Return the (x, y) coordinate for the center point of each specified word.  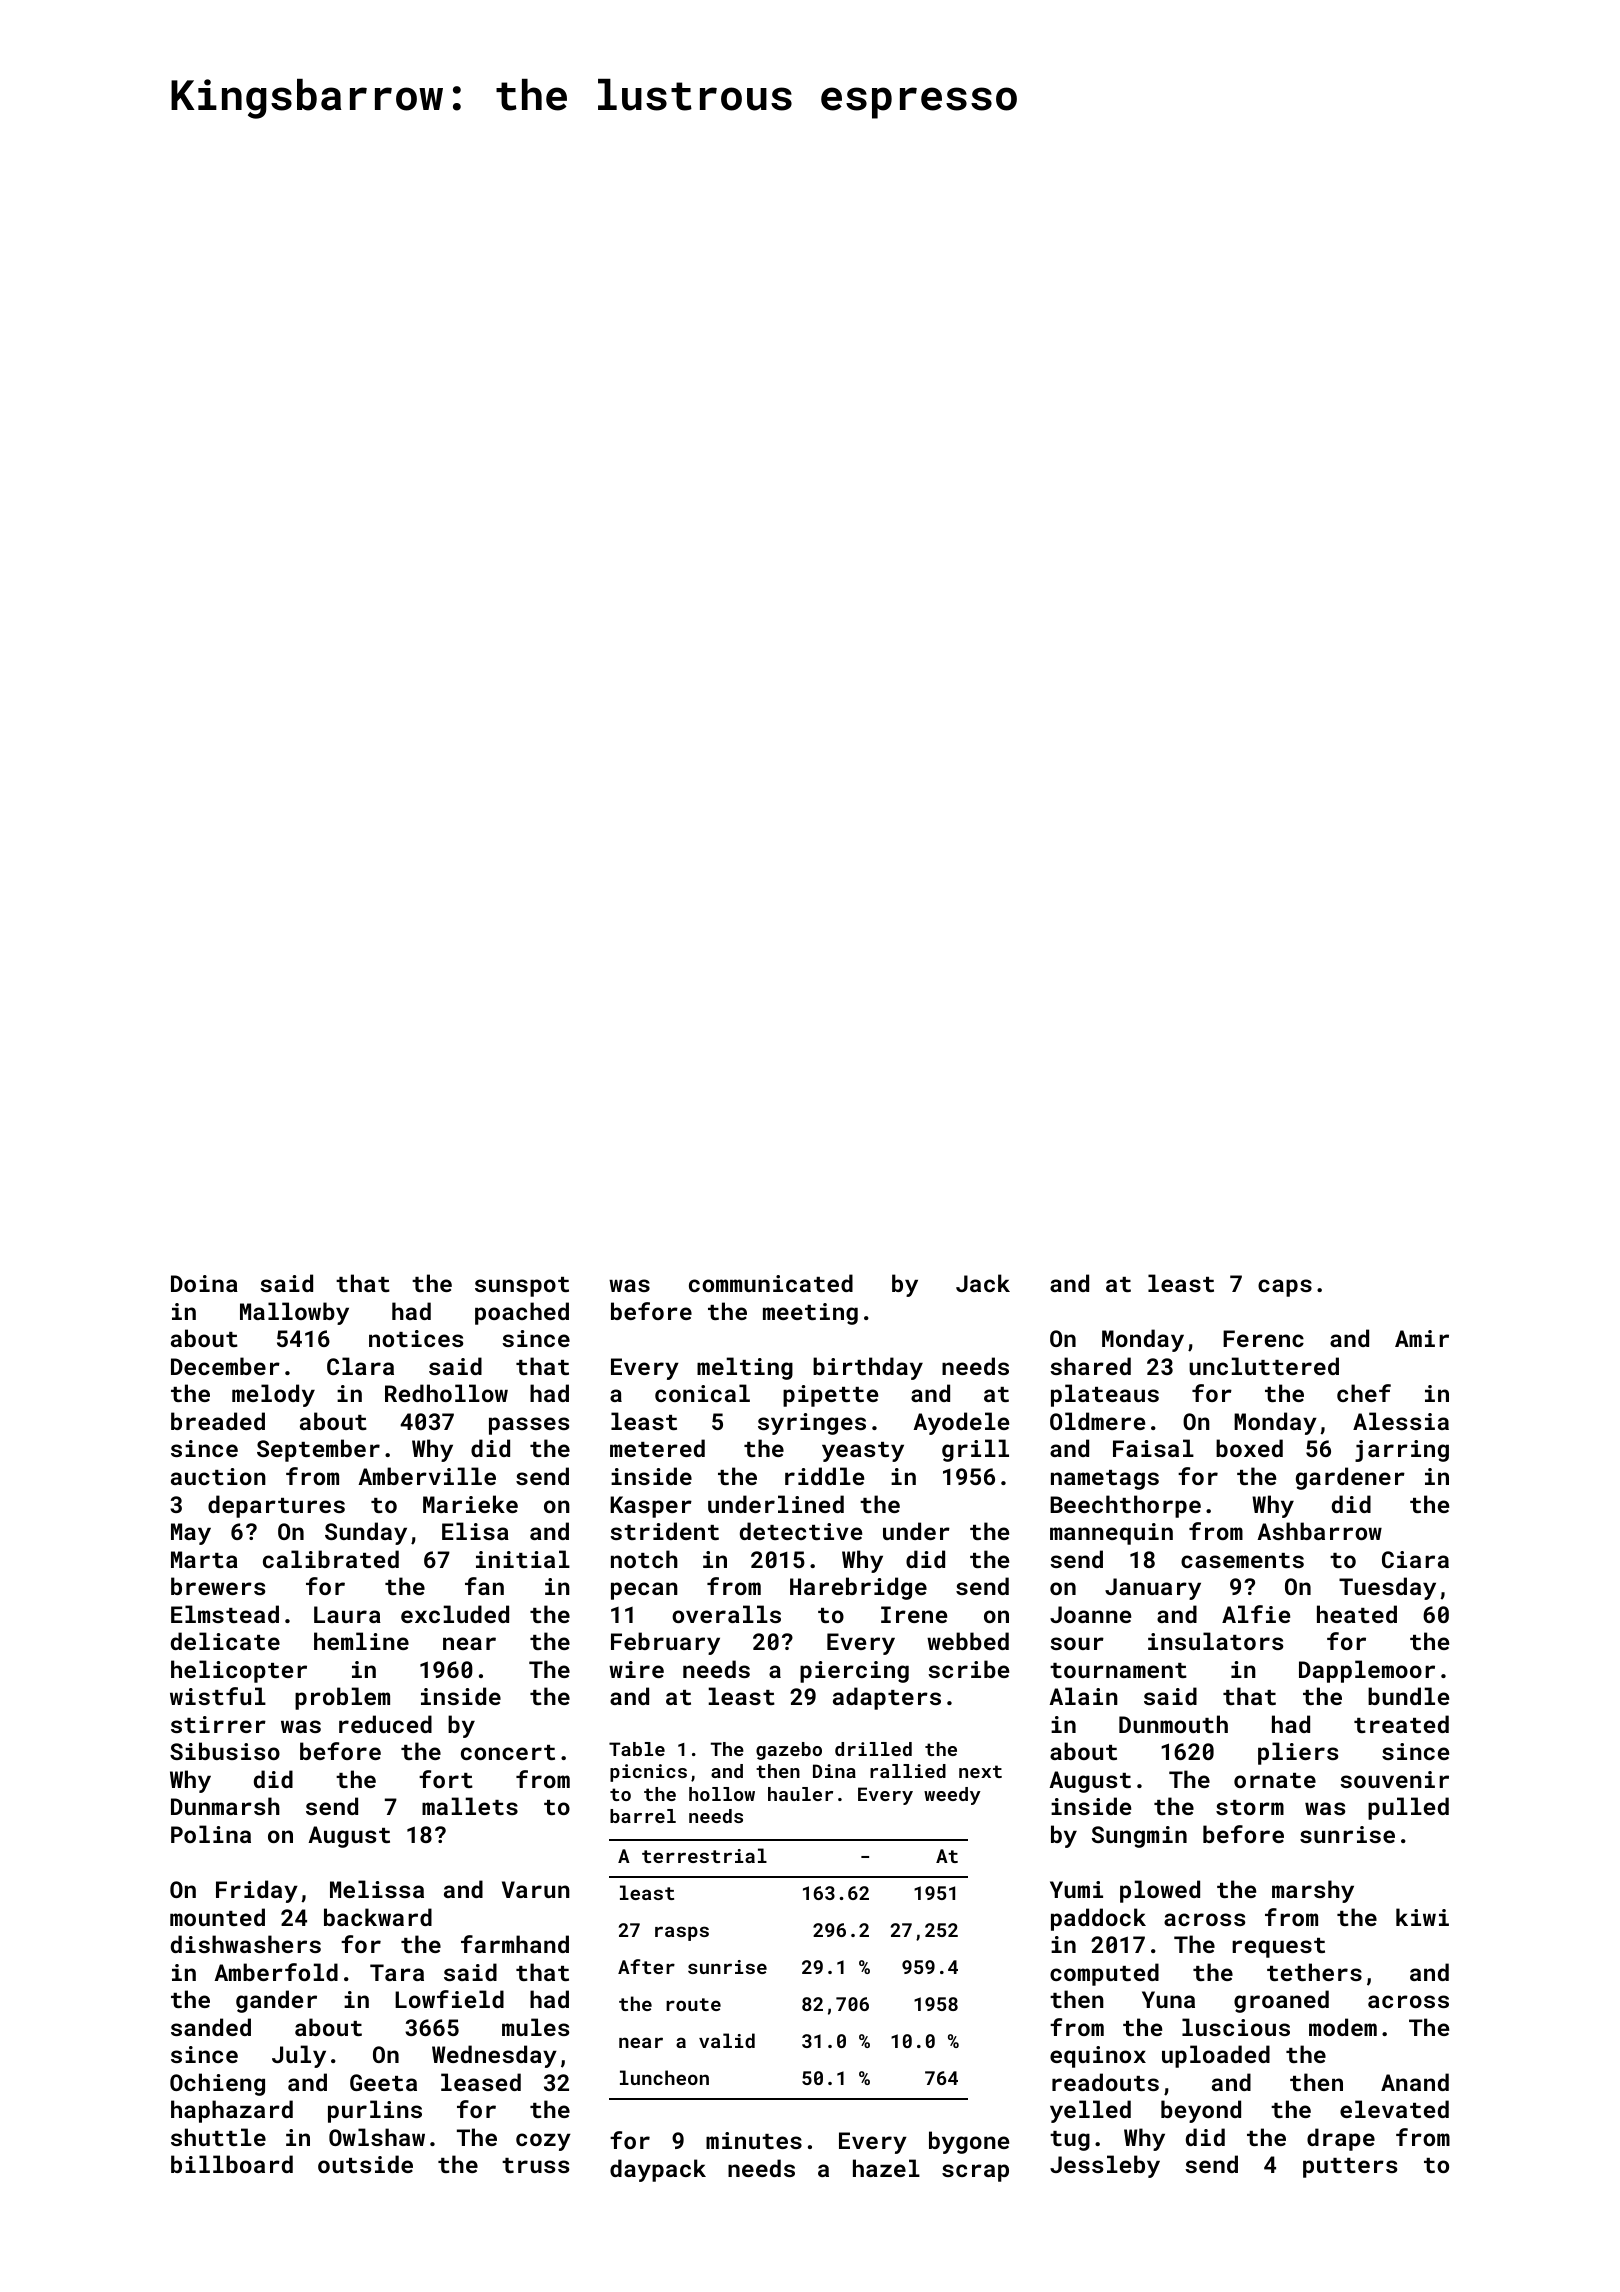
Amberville (427, 1476)
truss (535, 2165)
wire (636, 1669)
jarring (1402, 1451)
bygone (969, 2142)
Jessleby (1105, 2166)
